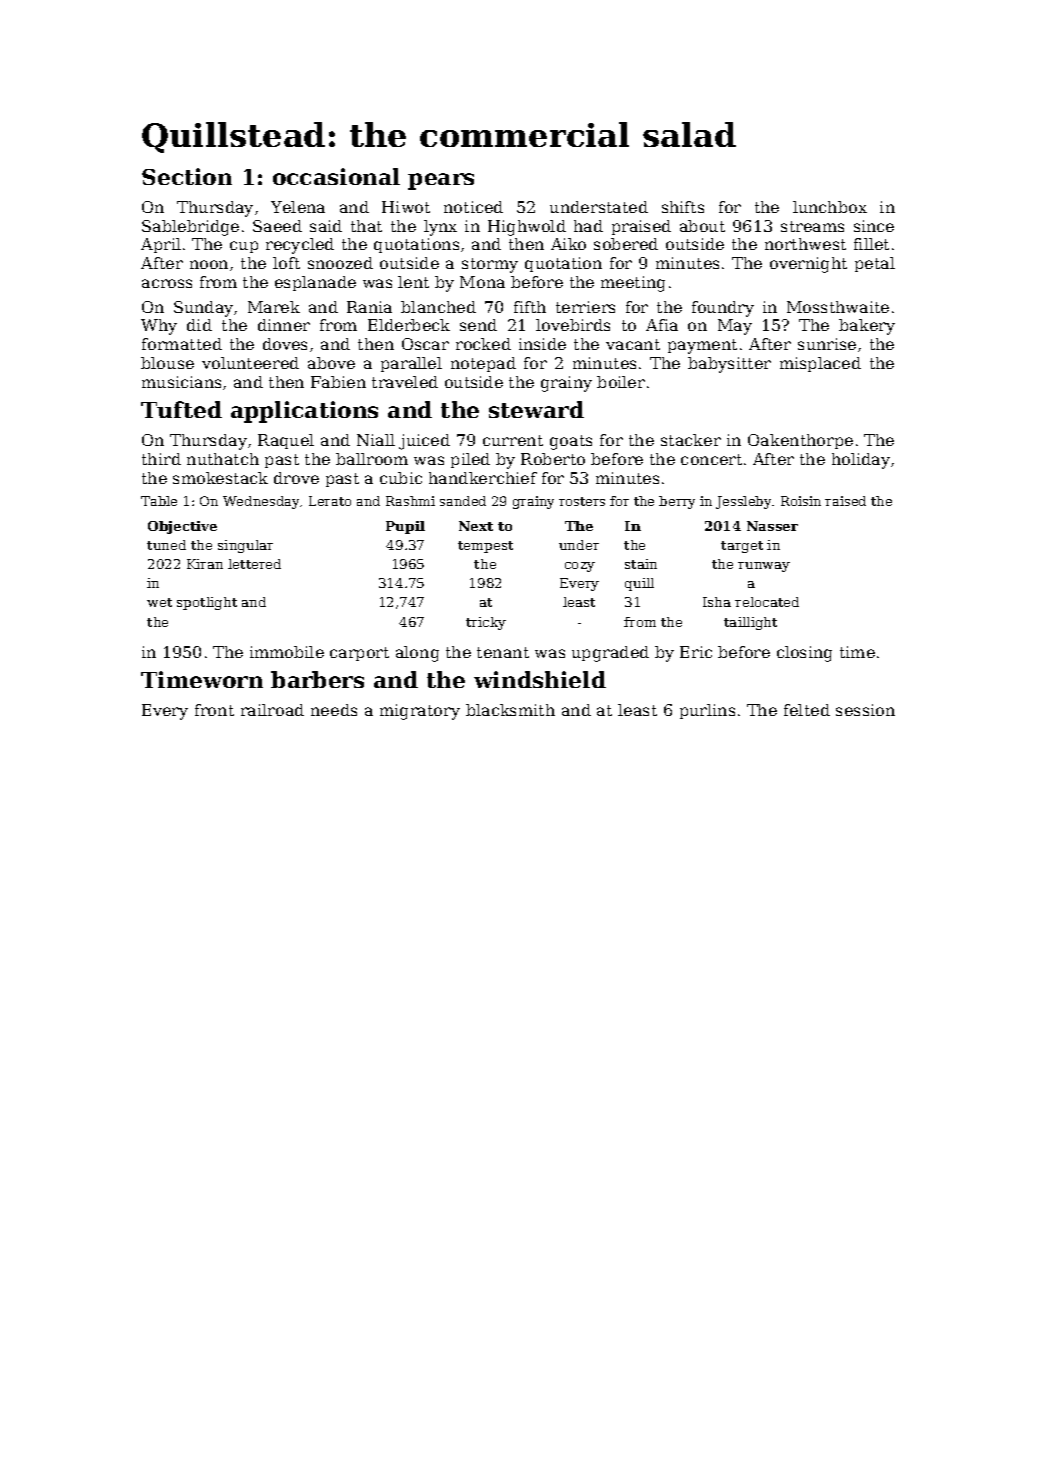  I want to click on relocated, so click(767, 602).
